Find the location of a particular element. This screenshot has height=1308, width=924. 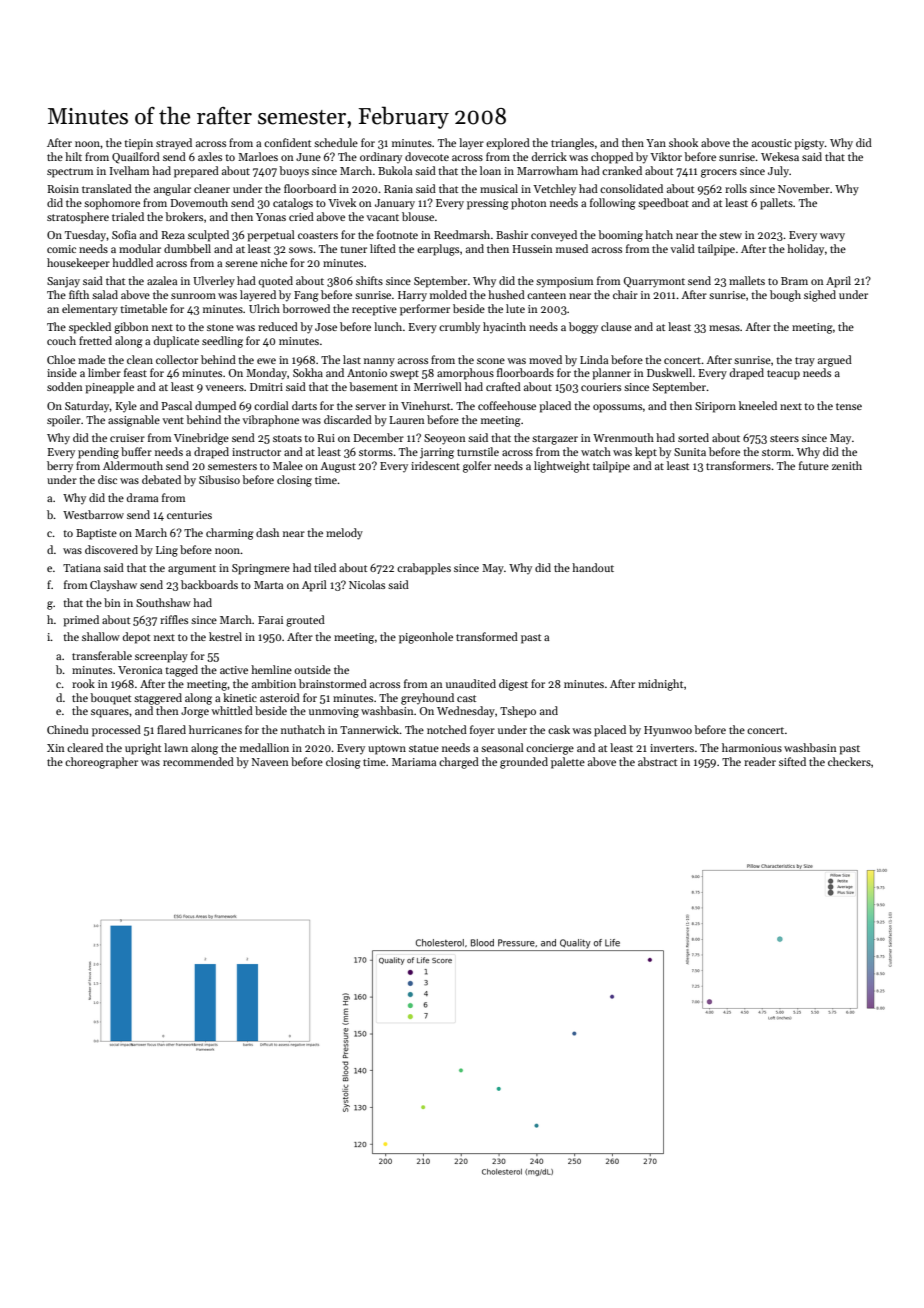

darts is located at coordinates (304, 405).
